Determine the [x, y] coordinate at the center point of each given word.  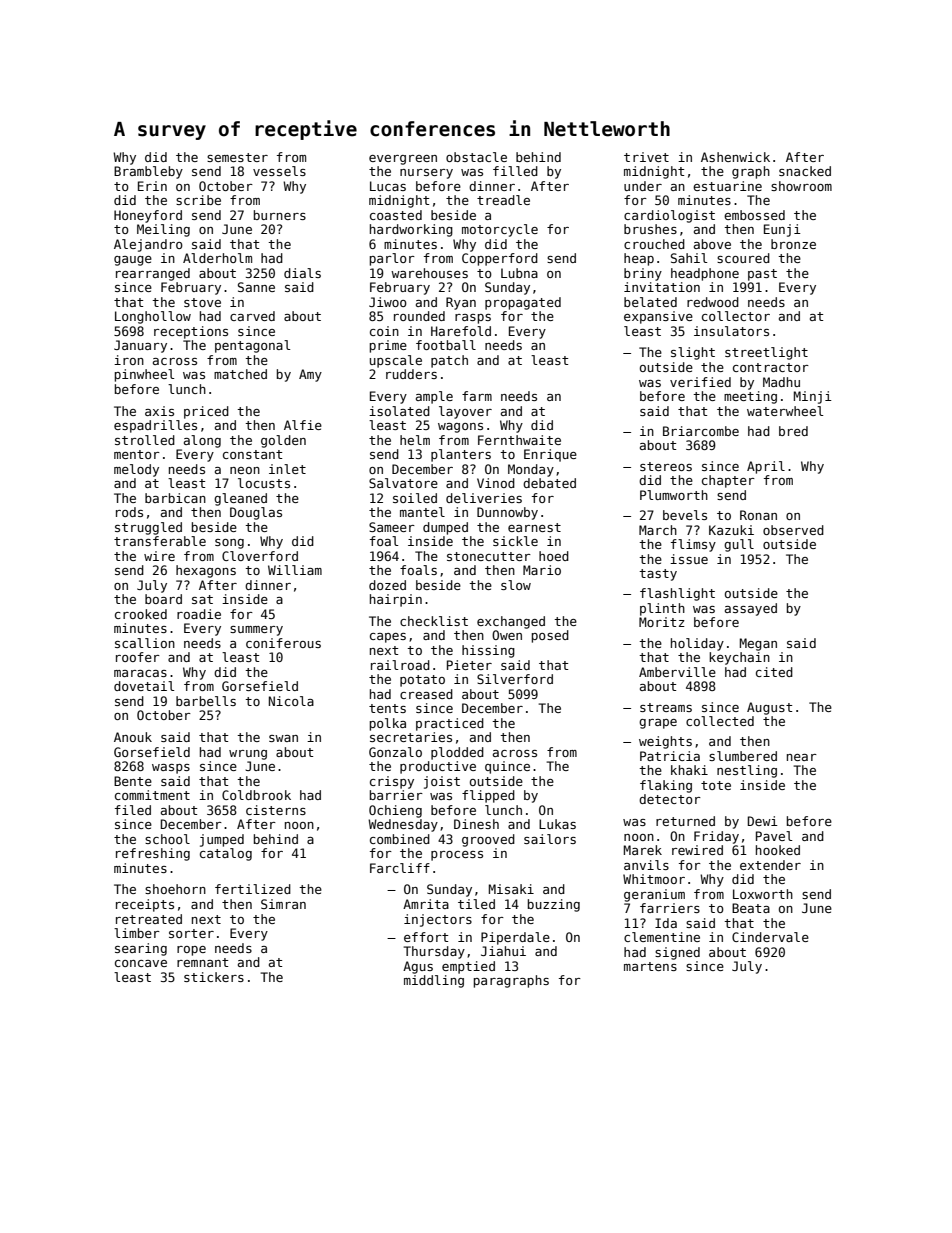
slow [516, 585]
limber [137, 933]
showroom [801, 186]
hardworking [411, 230]
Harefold [461, 331]
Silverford [515, 679]
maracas [140, 673]
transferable [160, 541]
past [762, 275]
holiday [697, 644]
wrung [248, 755]
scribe [198, 200]
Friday [716, 837]
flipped [488, 796]
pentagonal [253, 346]
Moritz [662, 622]
